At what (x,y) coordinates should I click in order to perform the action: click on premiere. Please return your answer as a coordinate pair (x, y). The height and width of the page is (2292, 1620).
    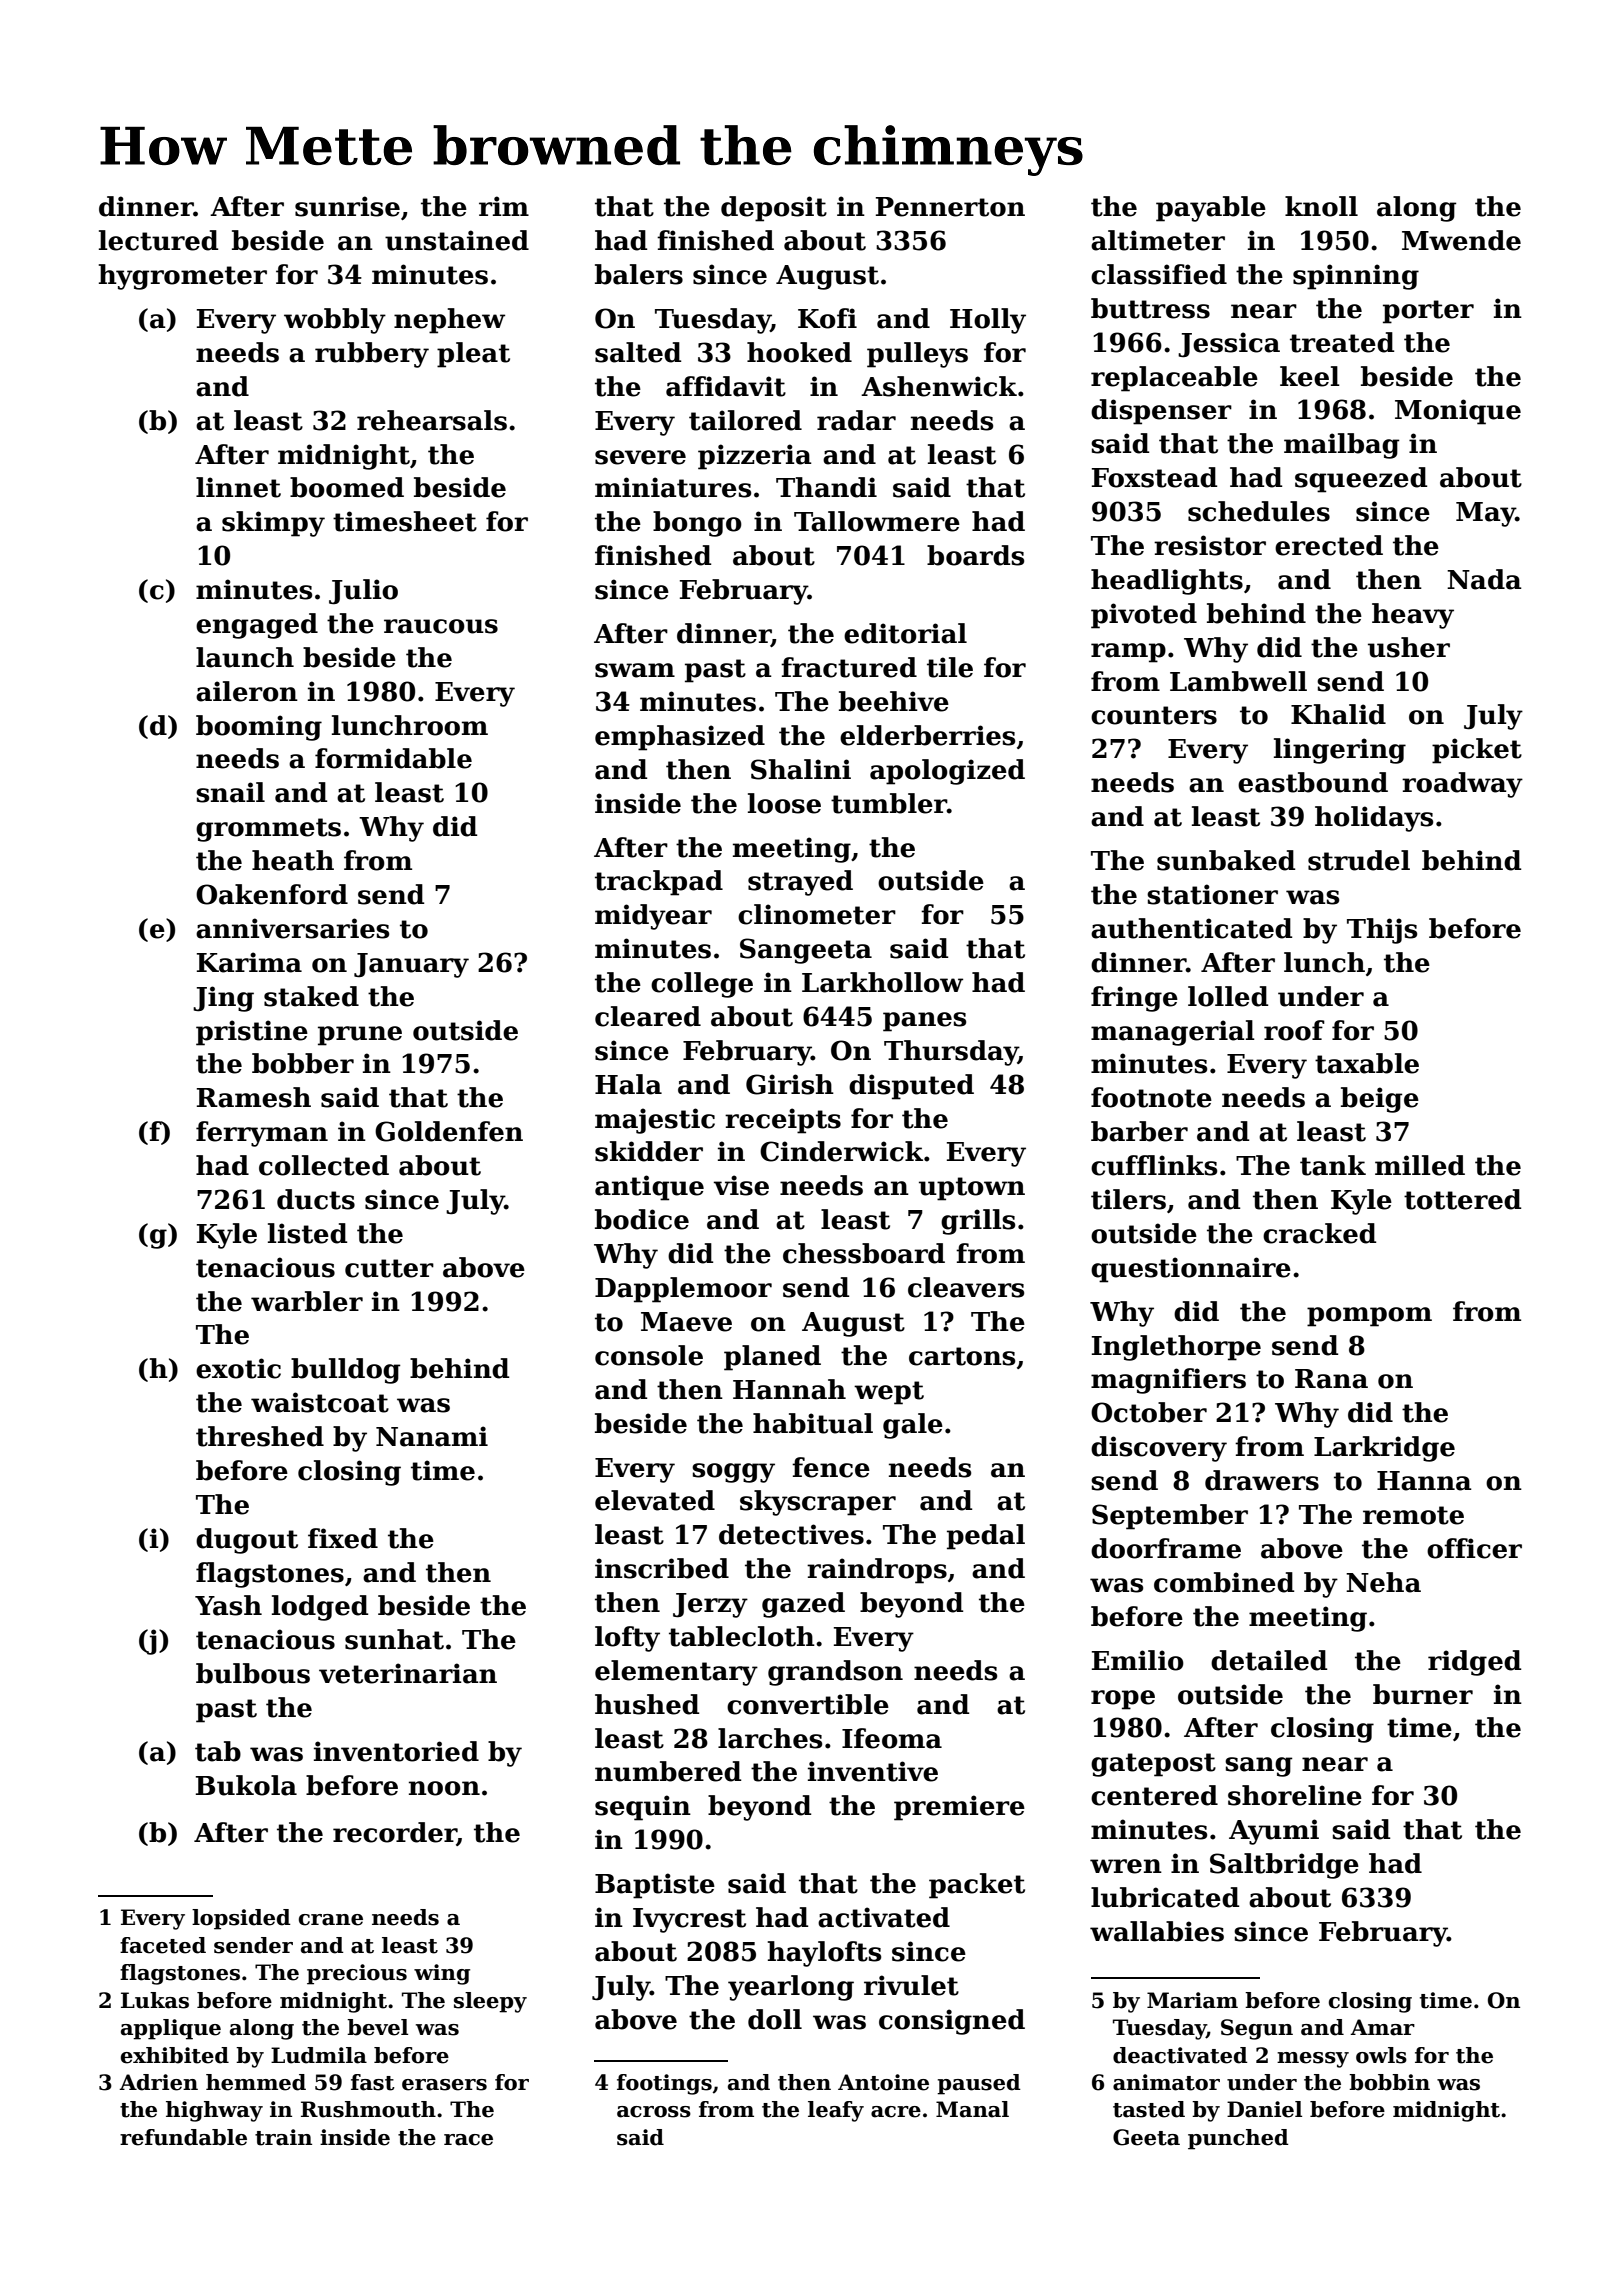
    Looking at the image, I should click on (959, 1808).
